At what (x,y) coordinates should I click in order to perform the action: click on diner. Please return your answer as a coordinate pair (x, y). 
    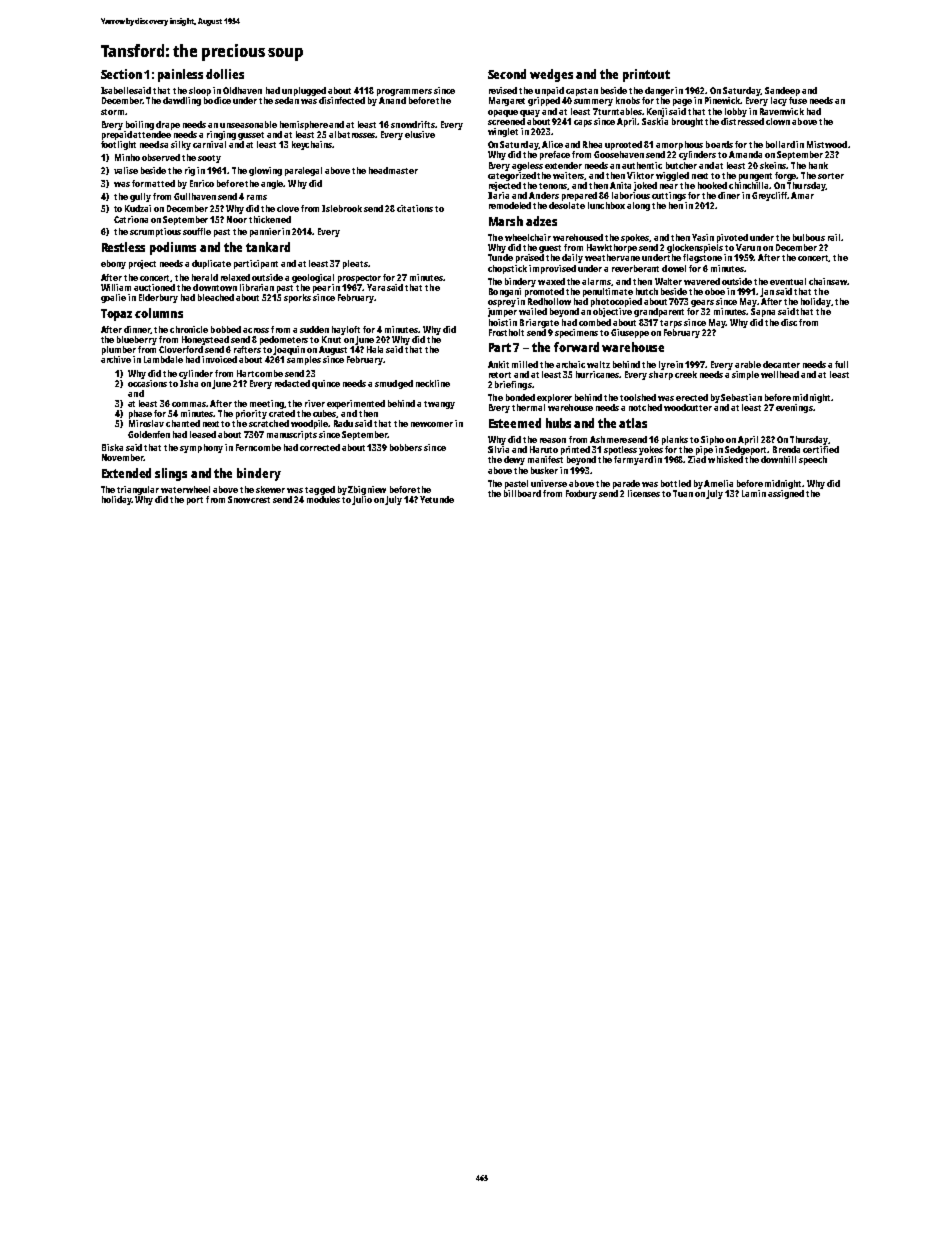
    Looking at the image, I should click on (729, 195).
